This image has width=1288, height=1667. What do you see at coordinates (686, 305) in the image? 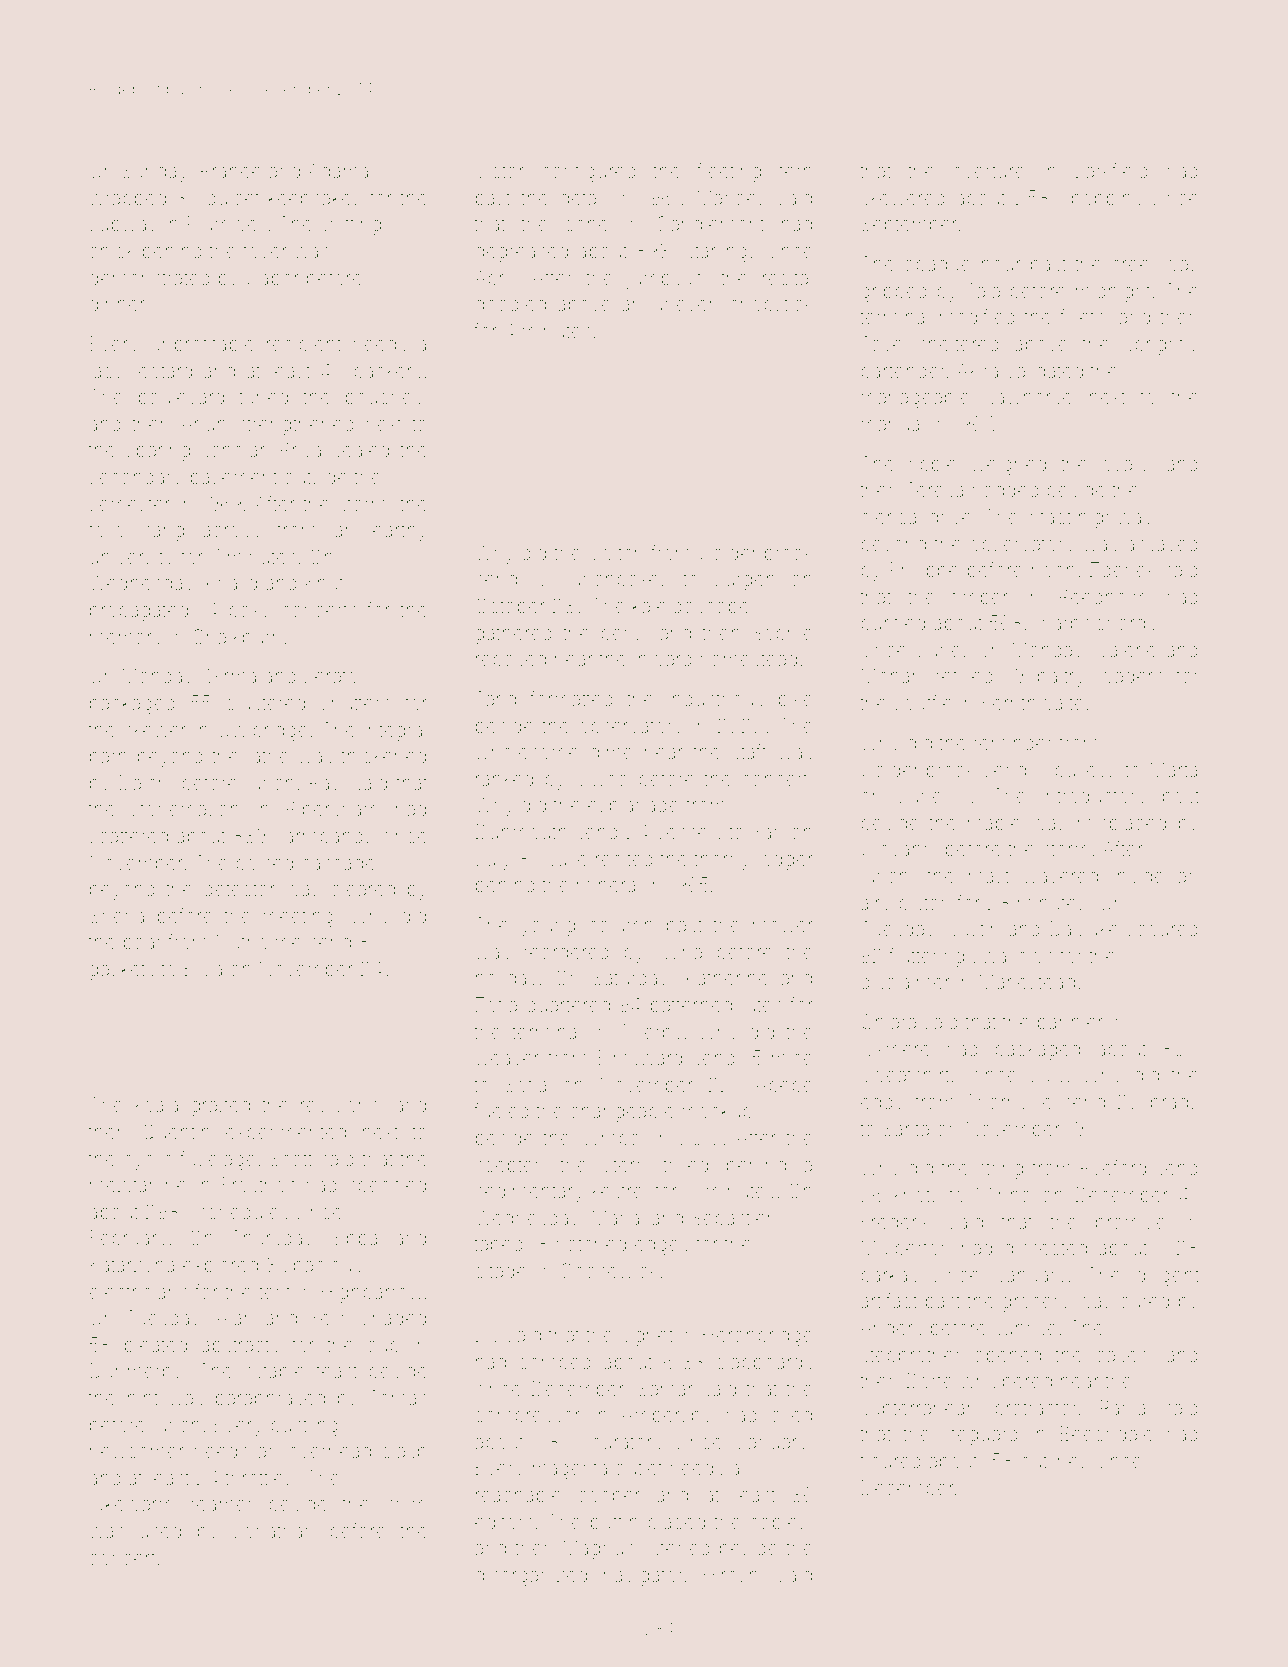
I see `uneven` at bounding box center [686, 305].
